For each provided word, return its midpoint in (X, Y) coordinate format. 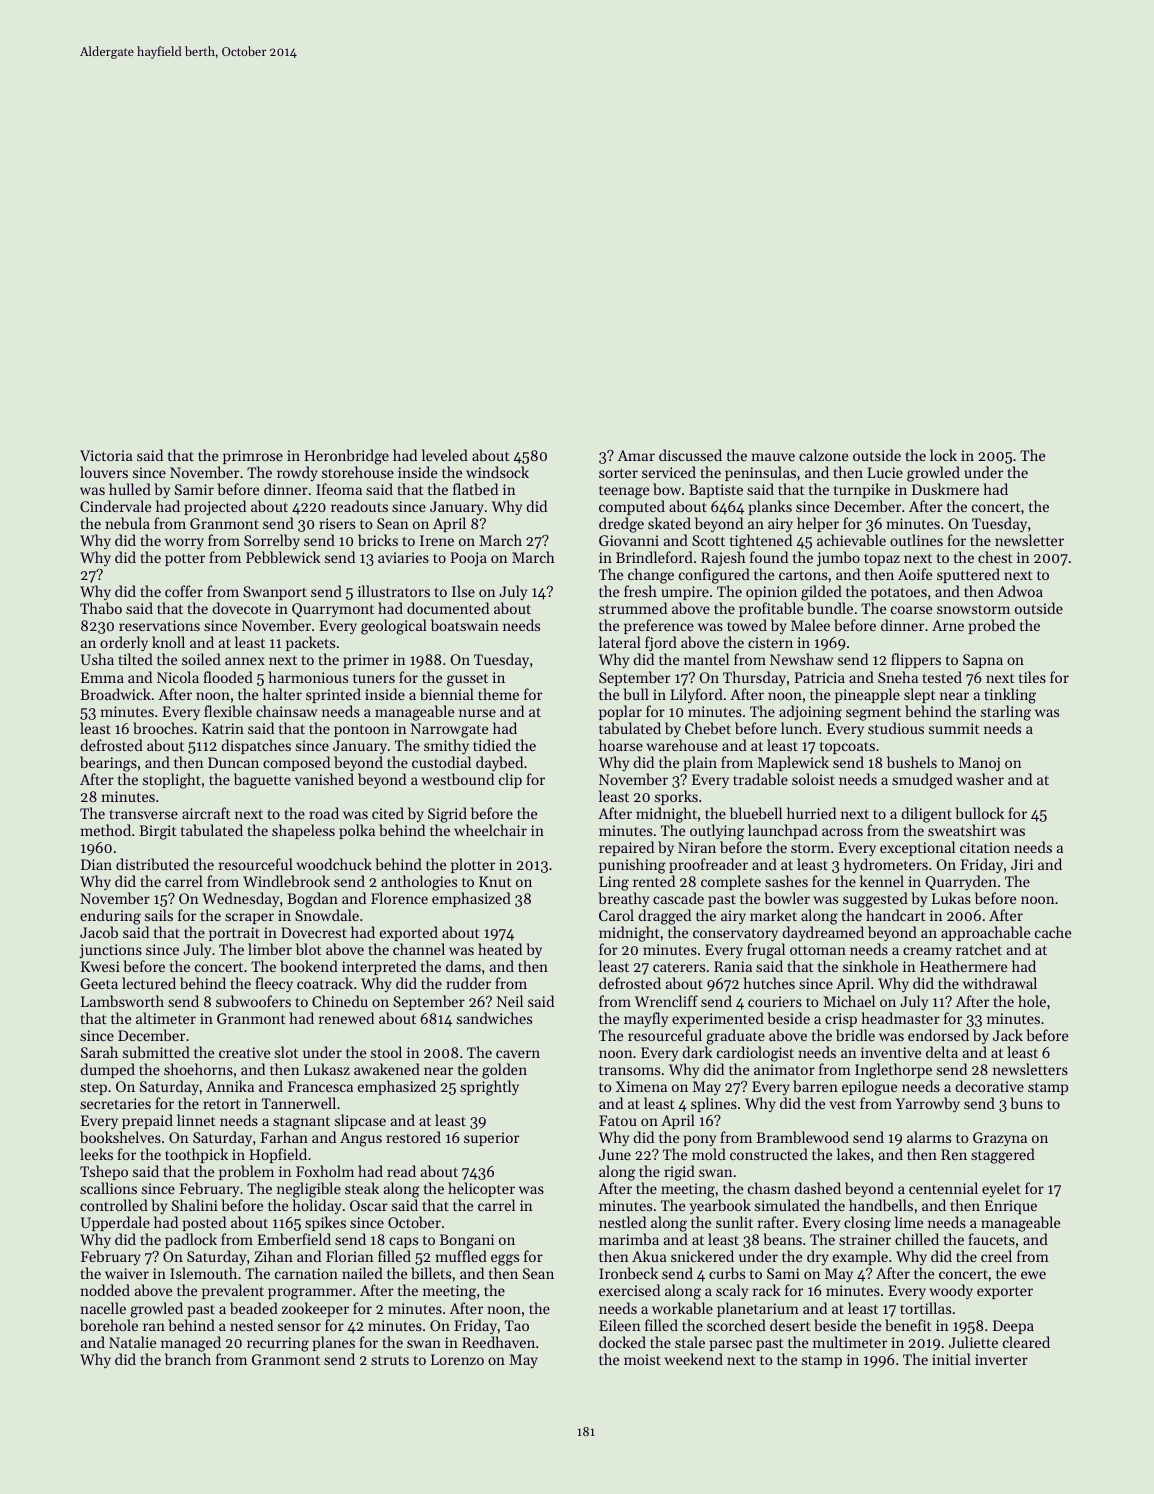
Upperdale (115, 1223)
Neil (510, 1001)
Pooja (468, 559)
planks (770, 507)
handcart (896, 915)
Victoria (106, 455)
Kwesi (100, 966)
